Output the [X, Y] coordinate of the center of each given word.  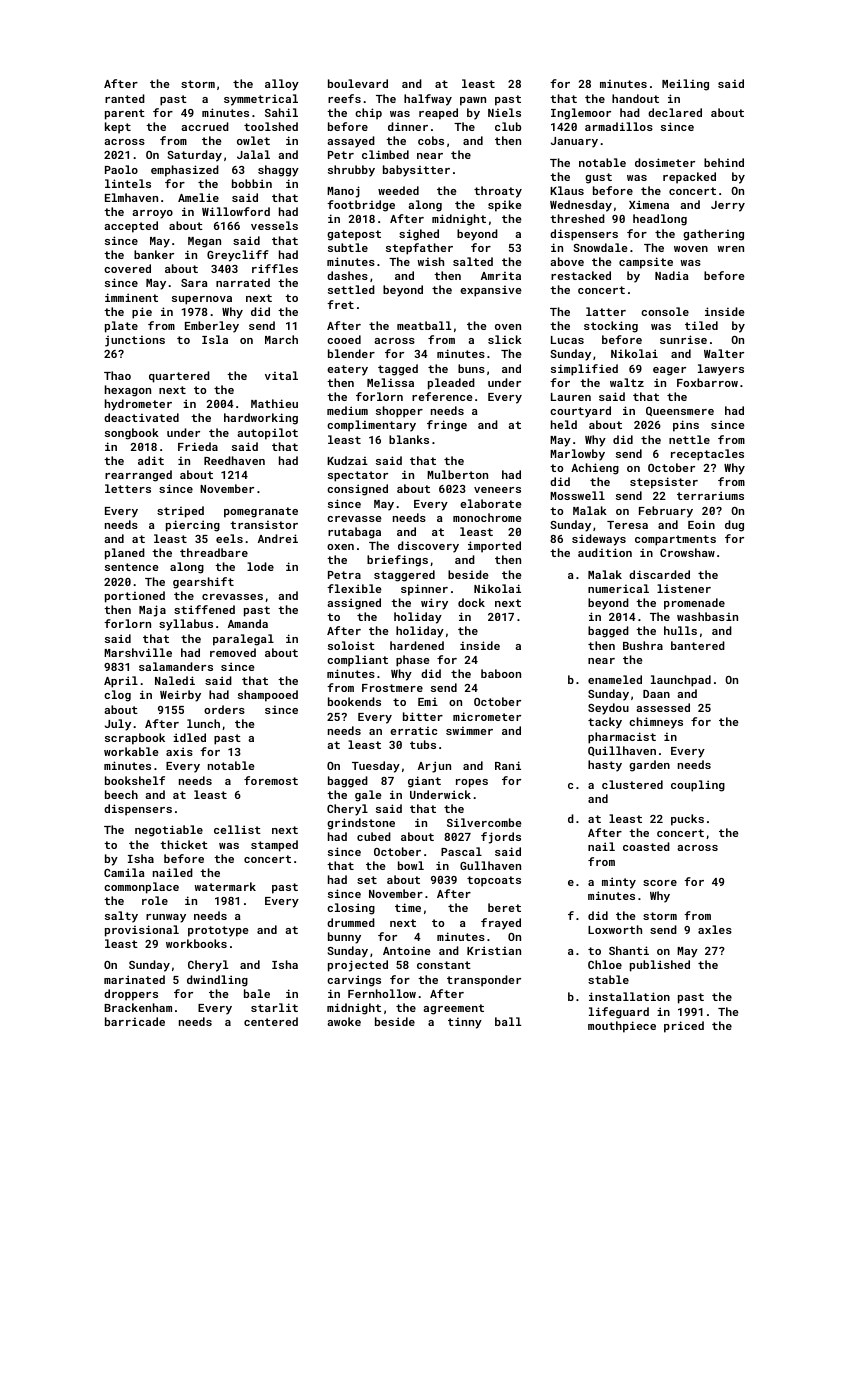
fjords [501, 838]
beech [121, 794]
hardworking [261, 419]
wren [730, 249]
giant [424, 782]
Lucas [567, 340]
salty [121, 917]
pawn [473, 101]
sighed [419, 235]
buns [471, 368]
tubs [423, 744]
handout [635, 98]
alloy [282, 85]
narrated [243, 282]
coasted [646, 846]
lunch [203, 723]
